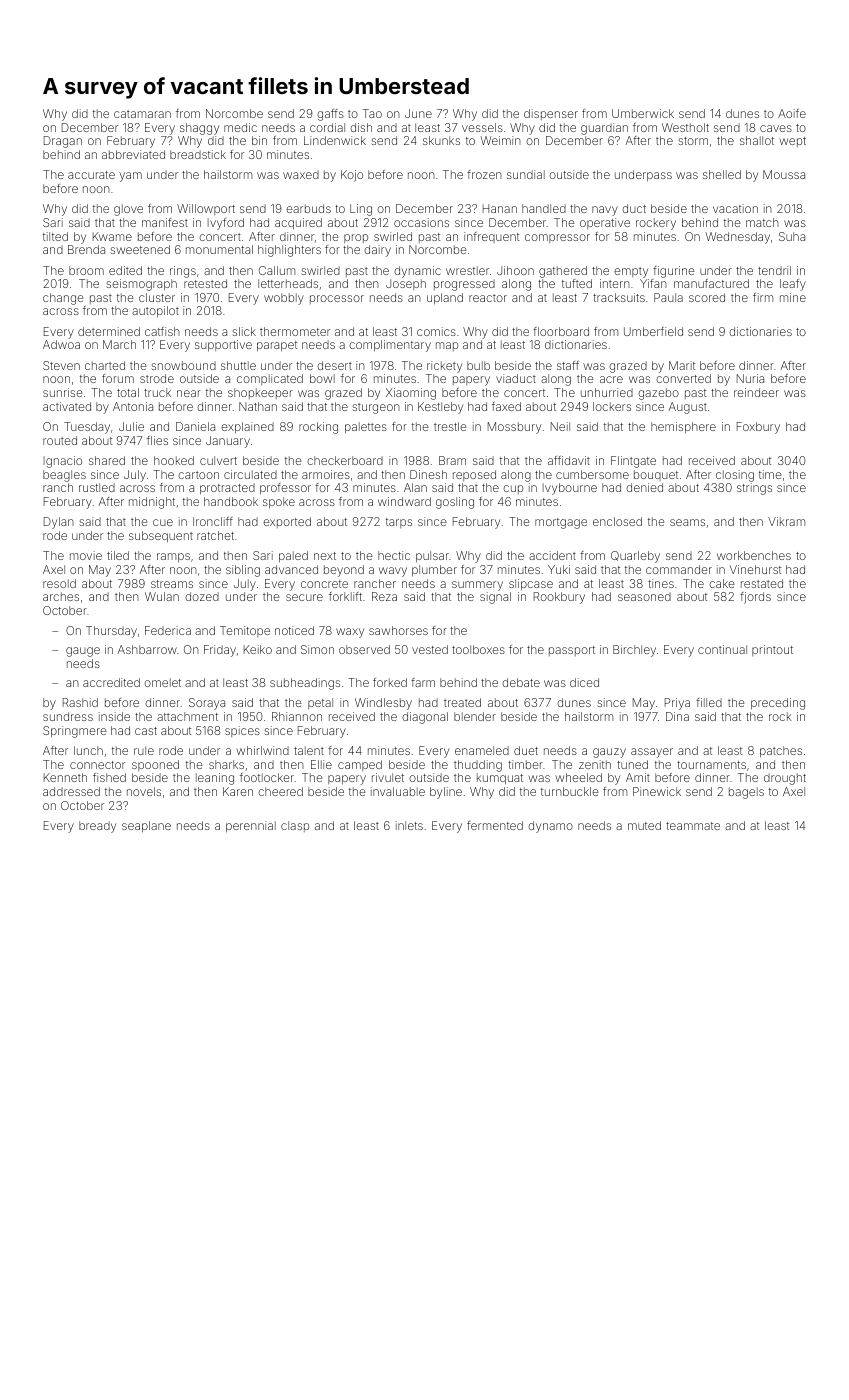 This page has width=849, height=1400. What do you see at coordinates (683, 428) in the page?
I see `hemisphere` at bounding box center [683, 428].
